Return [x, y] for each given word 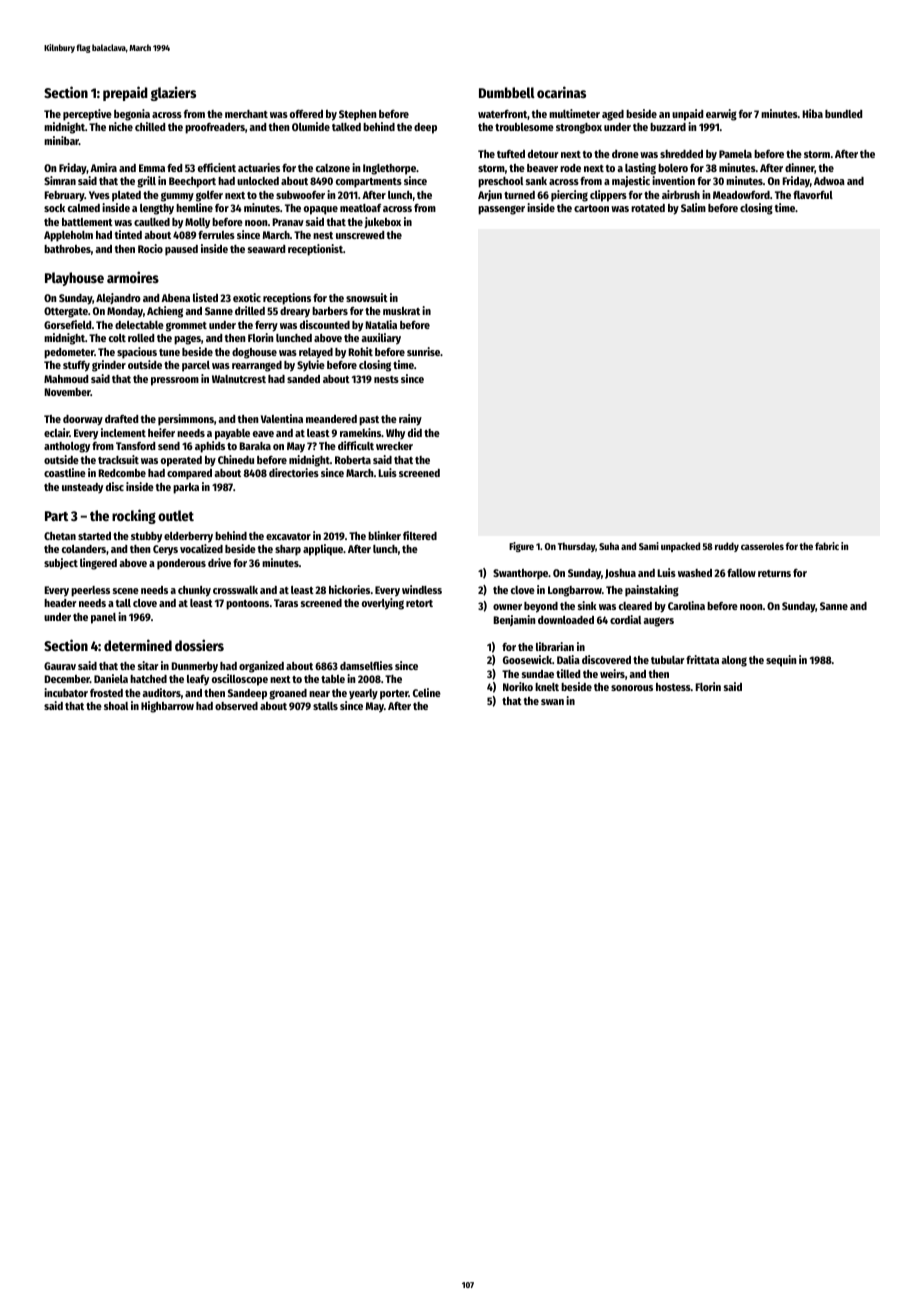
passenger [501, 210]
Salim [693, 207]
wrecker [394, 446]
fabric [827, 546]
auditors [161, 692]
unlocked [258, 181]
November [67, 392]
